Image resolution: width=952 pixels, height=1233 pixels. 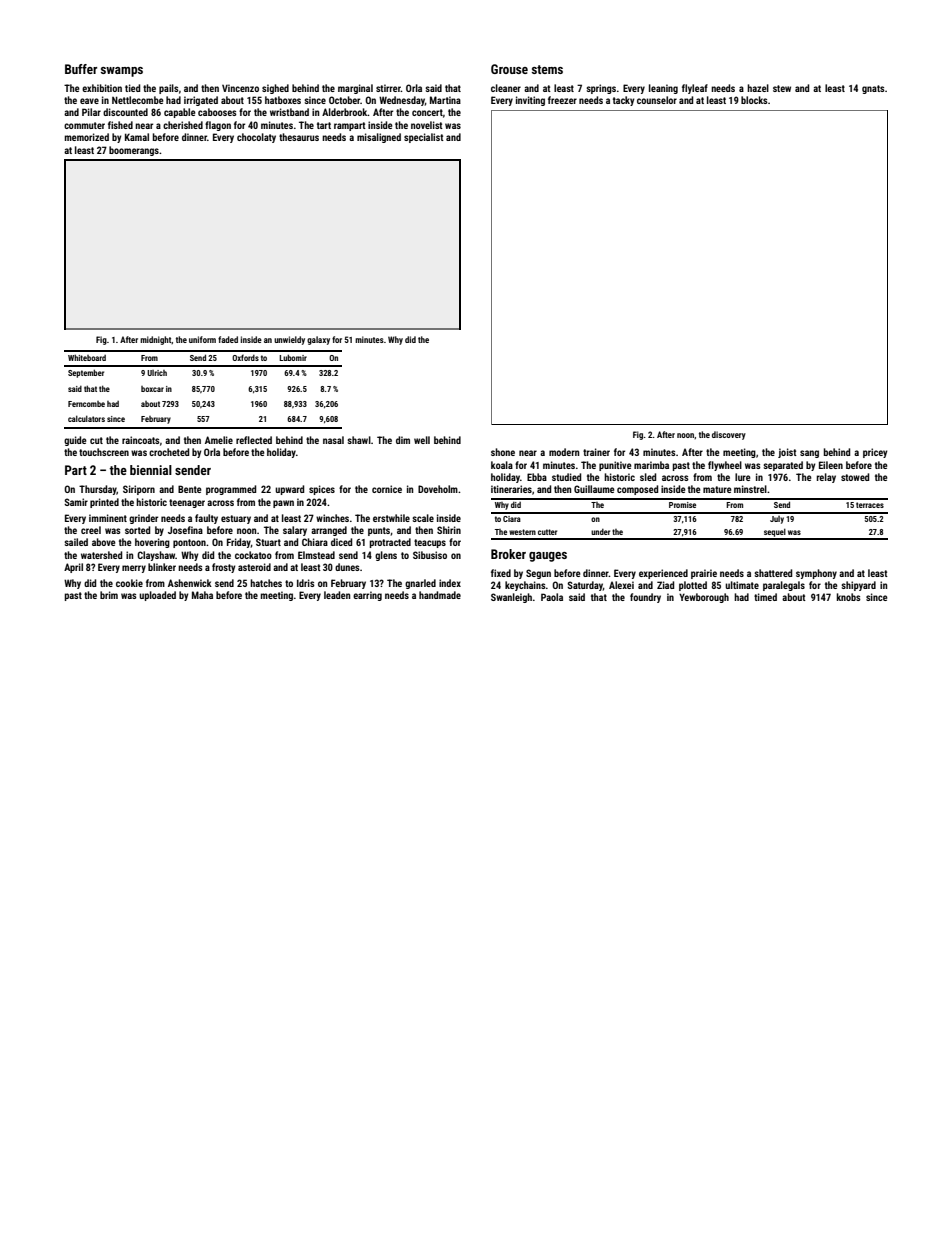 I want to click on timed, so click(x=765, y=597).
